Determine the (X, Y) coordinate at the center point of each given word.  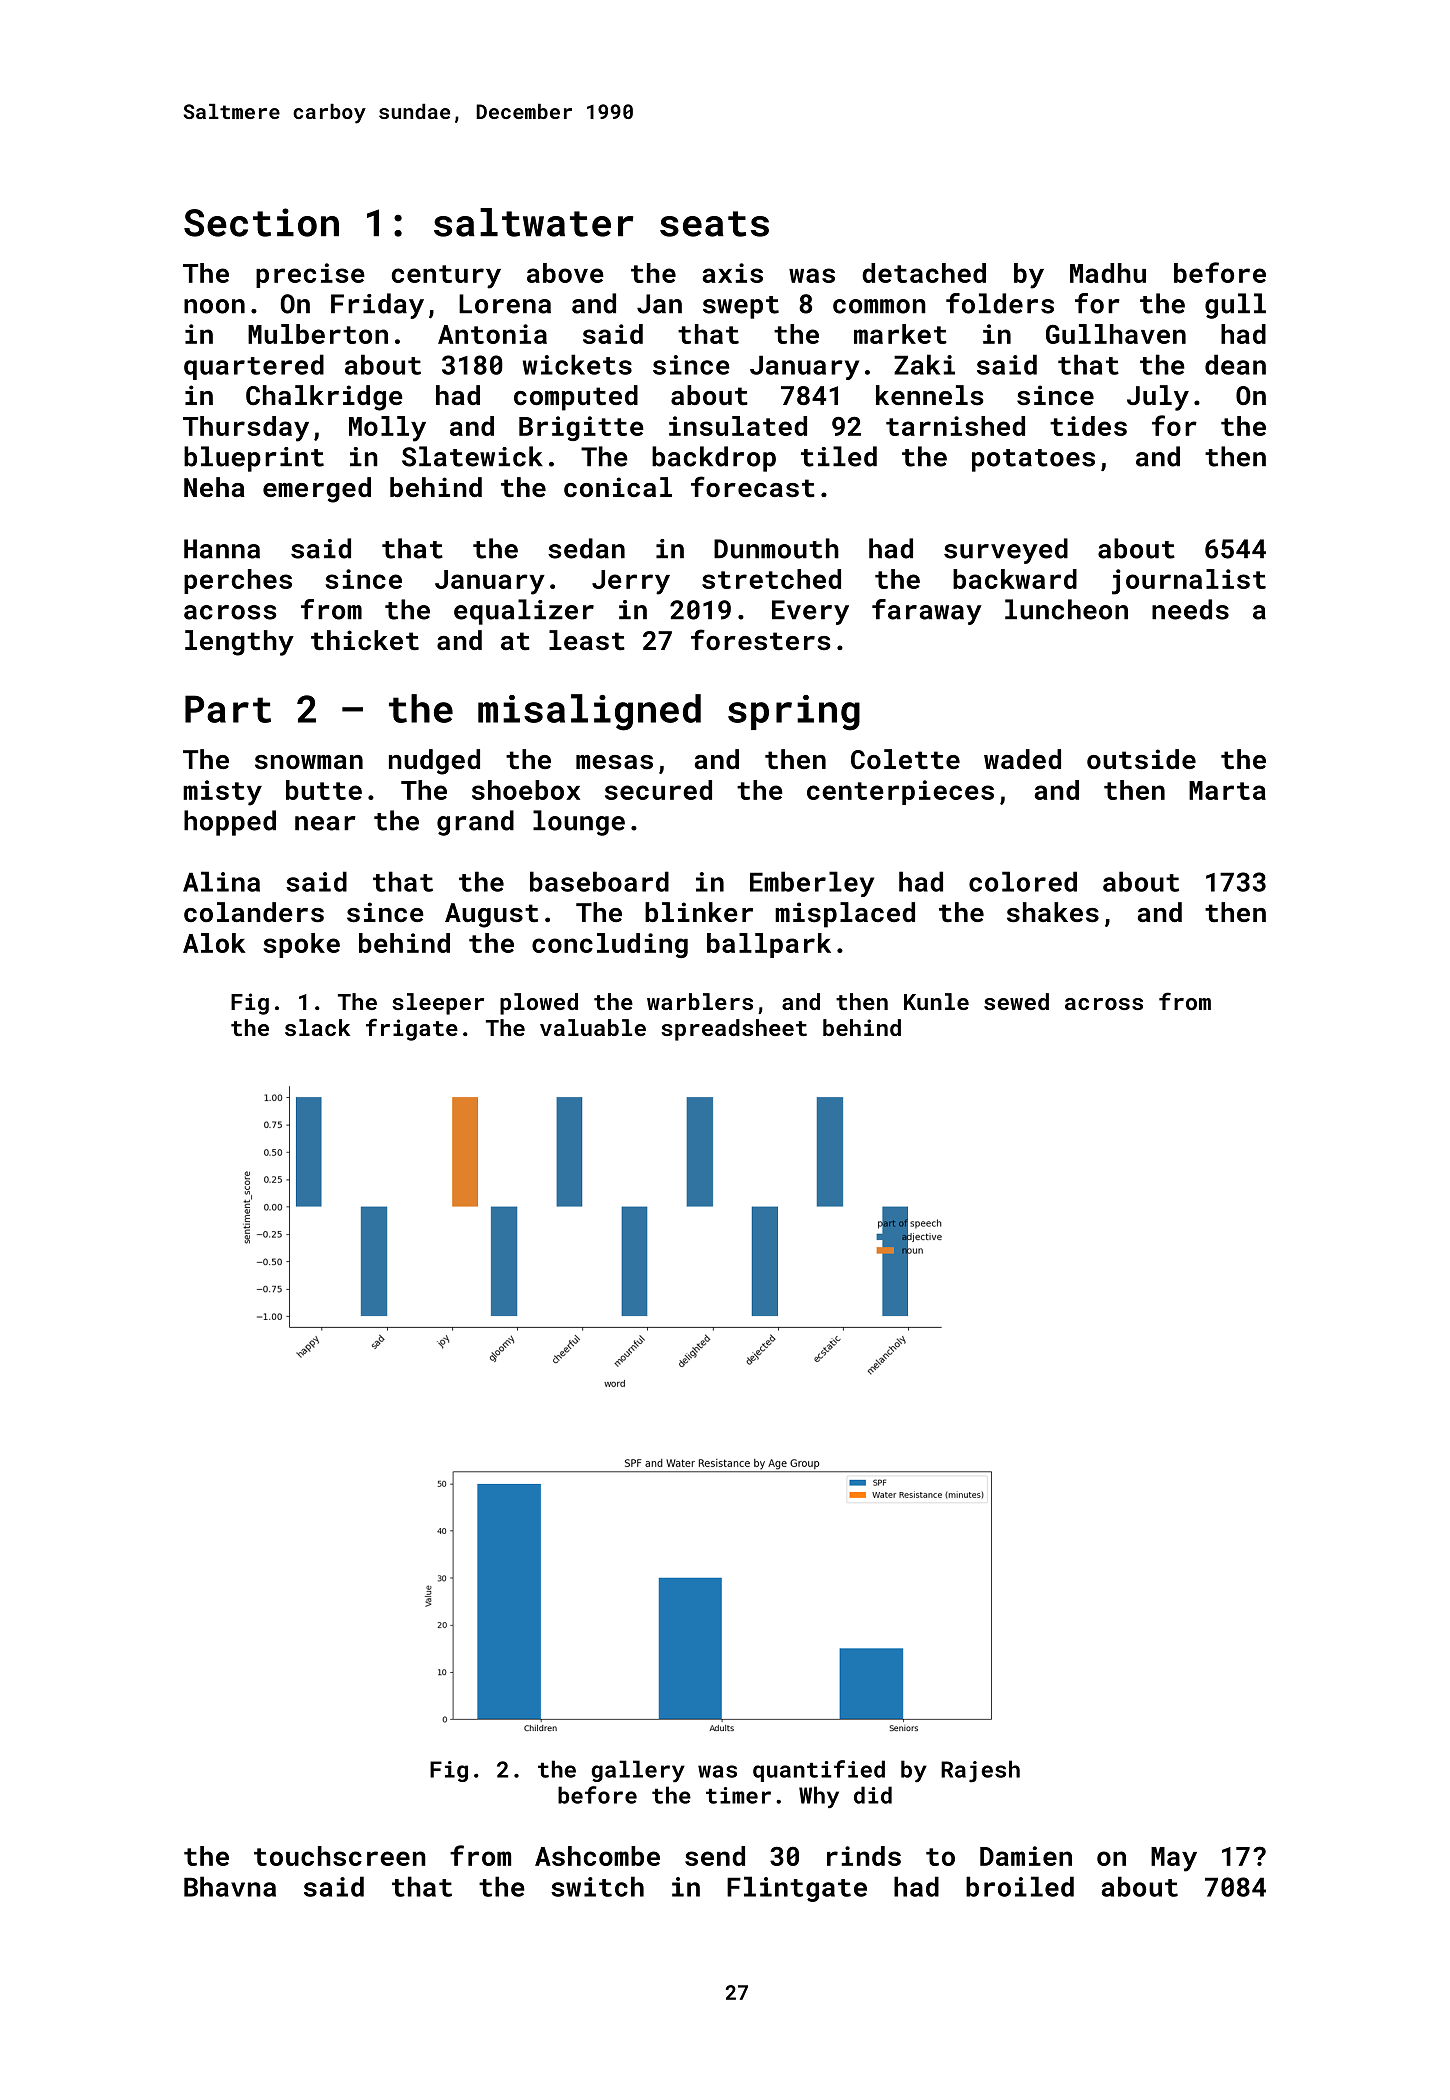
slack (317, 1027)
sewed (1016, 1001)
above (565, 273)
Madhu (1108, 273)
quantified (819, 1771)
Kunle (936, 1001)
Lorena (505, 304)
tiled (839, 456)
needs (1190, 609)
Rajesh (980, 1771)
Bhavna (230, 1886)
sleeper (438, 1004)
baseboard (599, 881)
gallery (638, 1771)
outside (1141, 759)
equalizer (524, 612)
